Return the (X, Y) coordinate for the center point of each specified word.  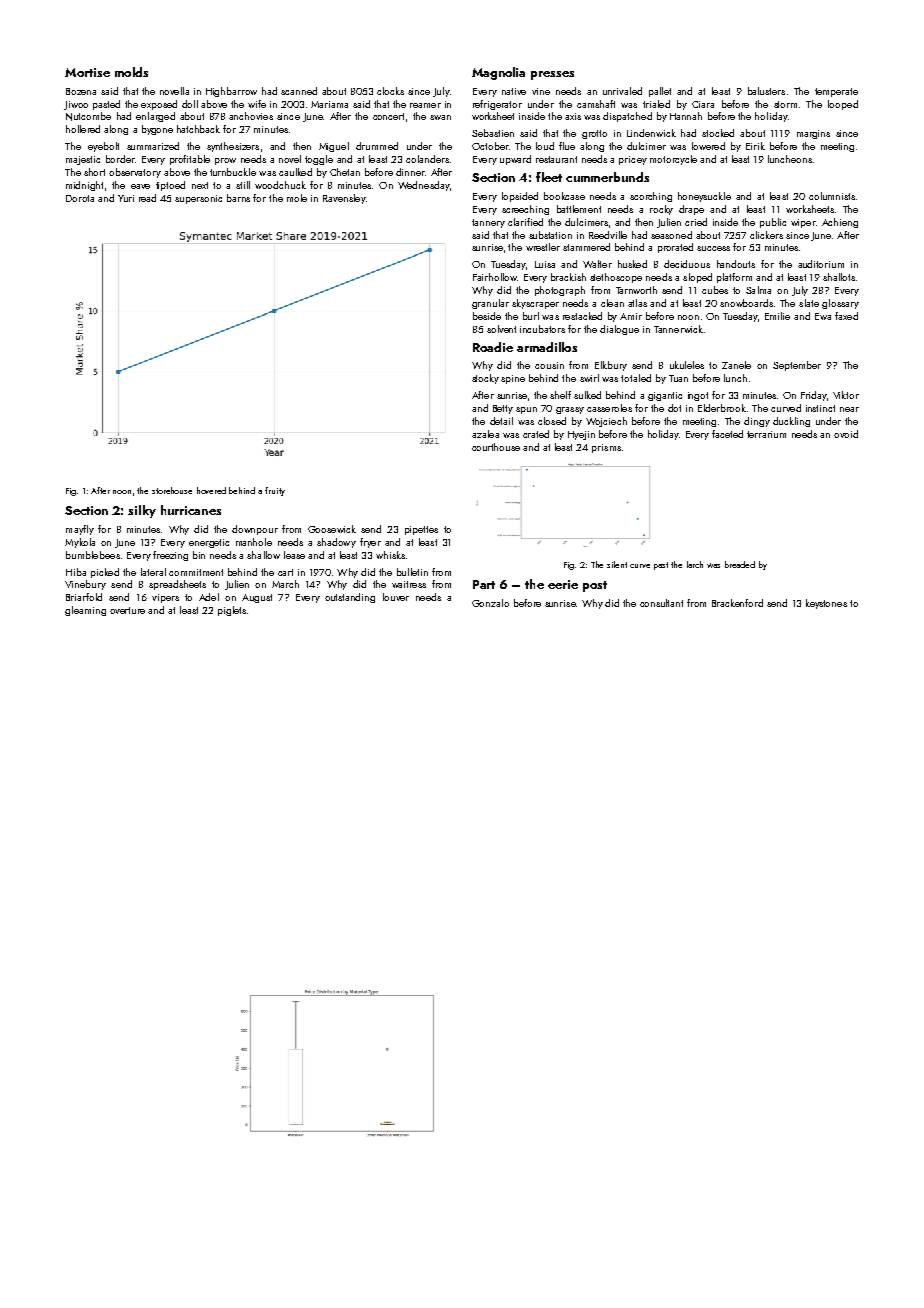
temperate (836, 92)
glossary (840, 304)
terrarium (766, 434)
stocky (485, 379)
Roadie (493, 347)
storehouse (172, 490)
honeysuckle (704, 197)
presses (552, 75)
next (200, 185)
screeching (525, 210)
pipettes (421, 530)
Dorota (80, 198)
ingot (698, 396)
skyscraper (535, 304)
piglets (232, 611)
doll (190, 104)
